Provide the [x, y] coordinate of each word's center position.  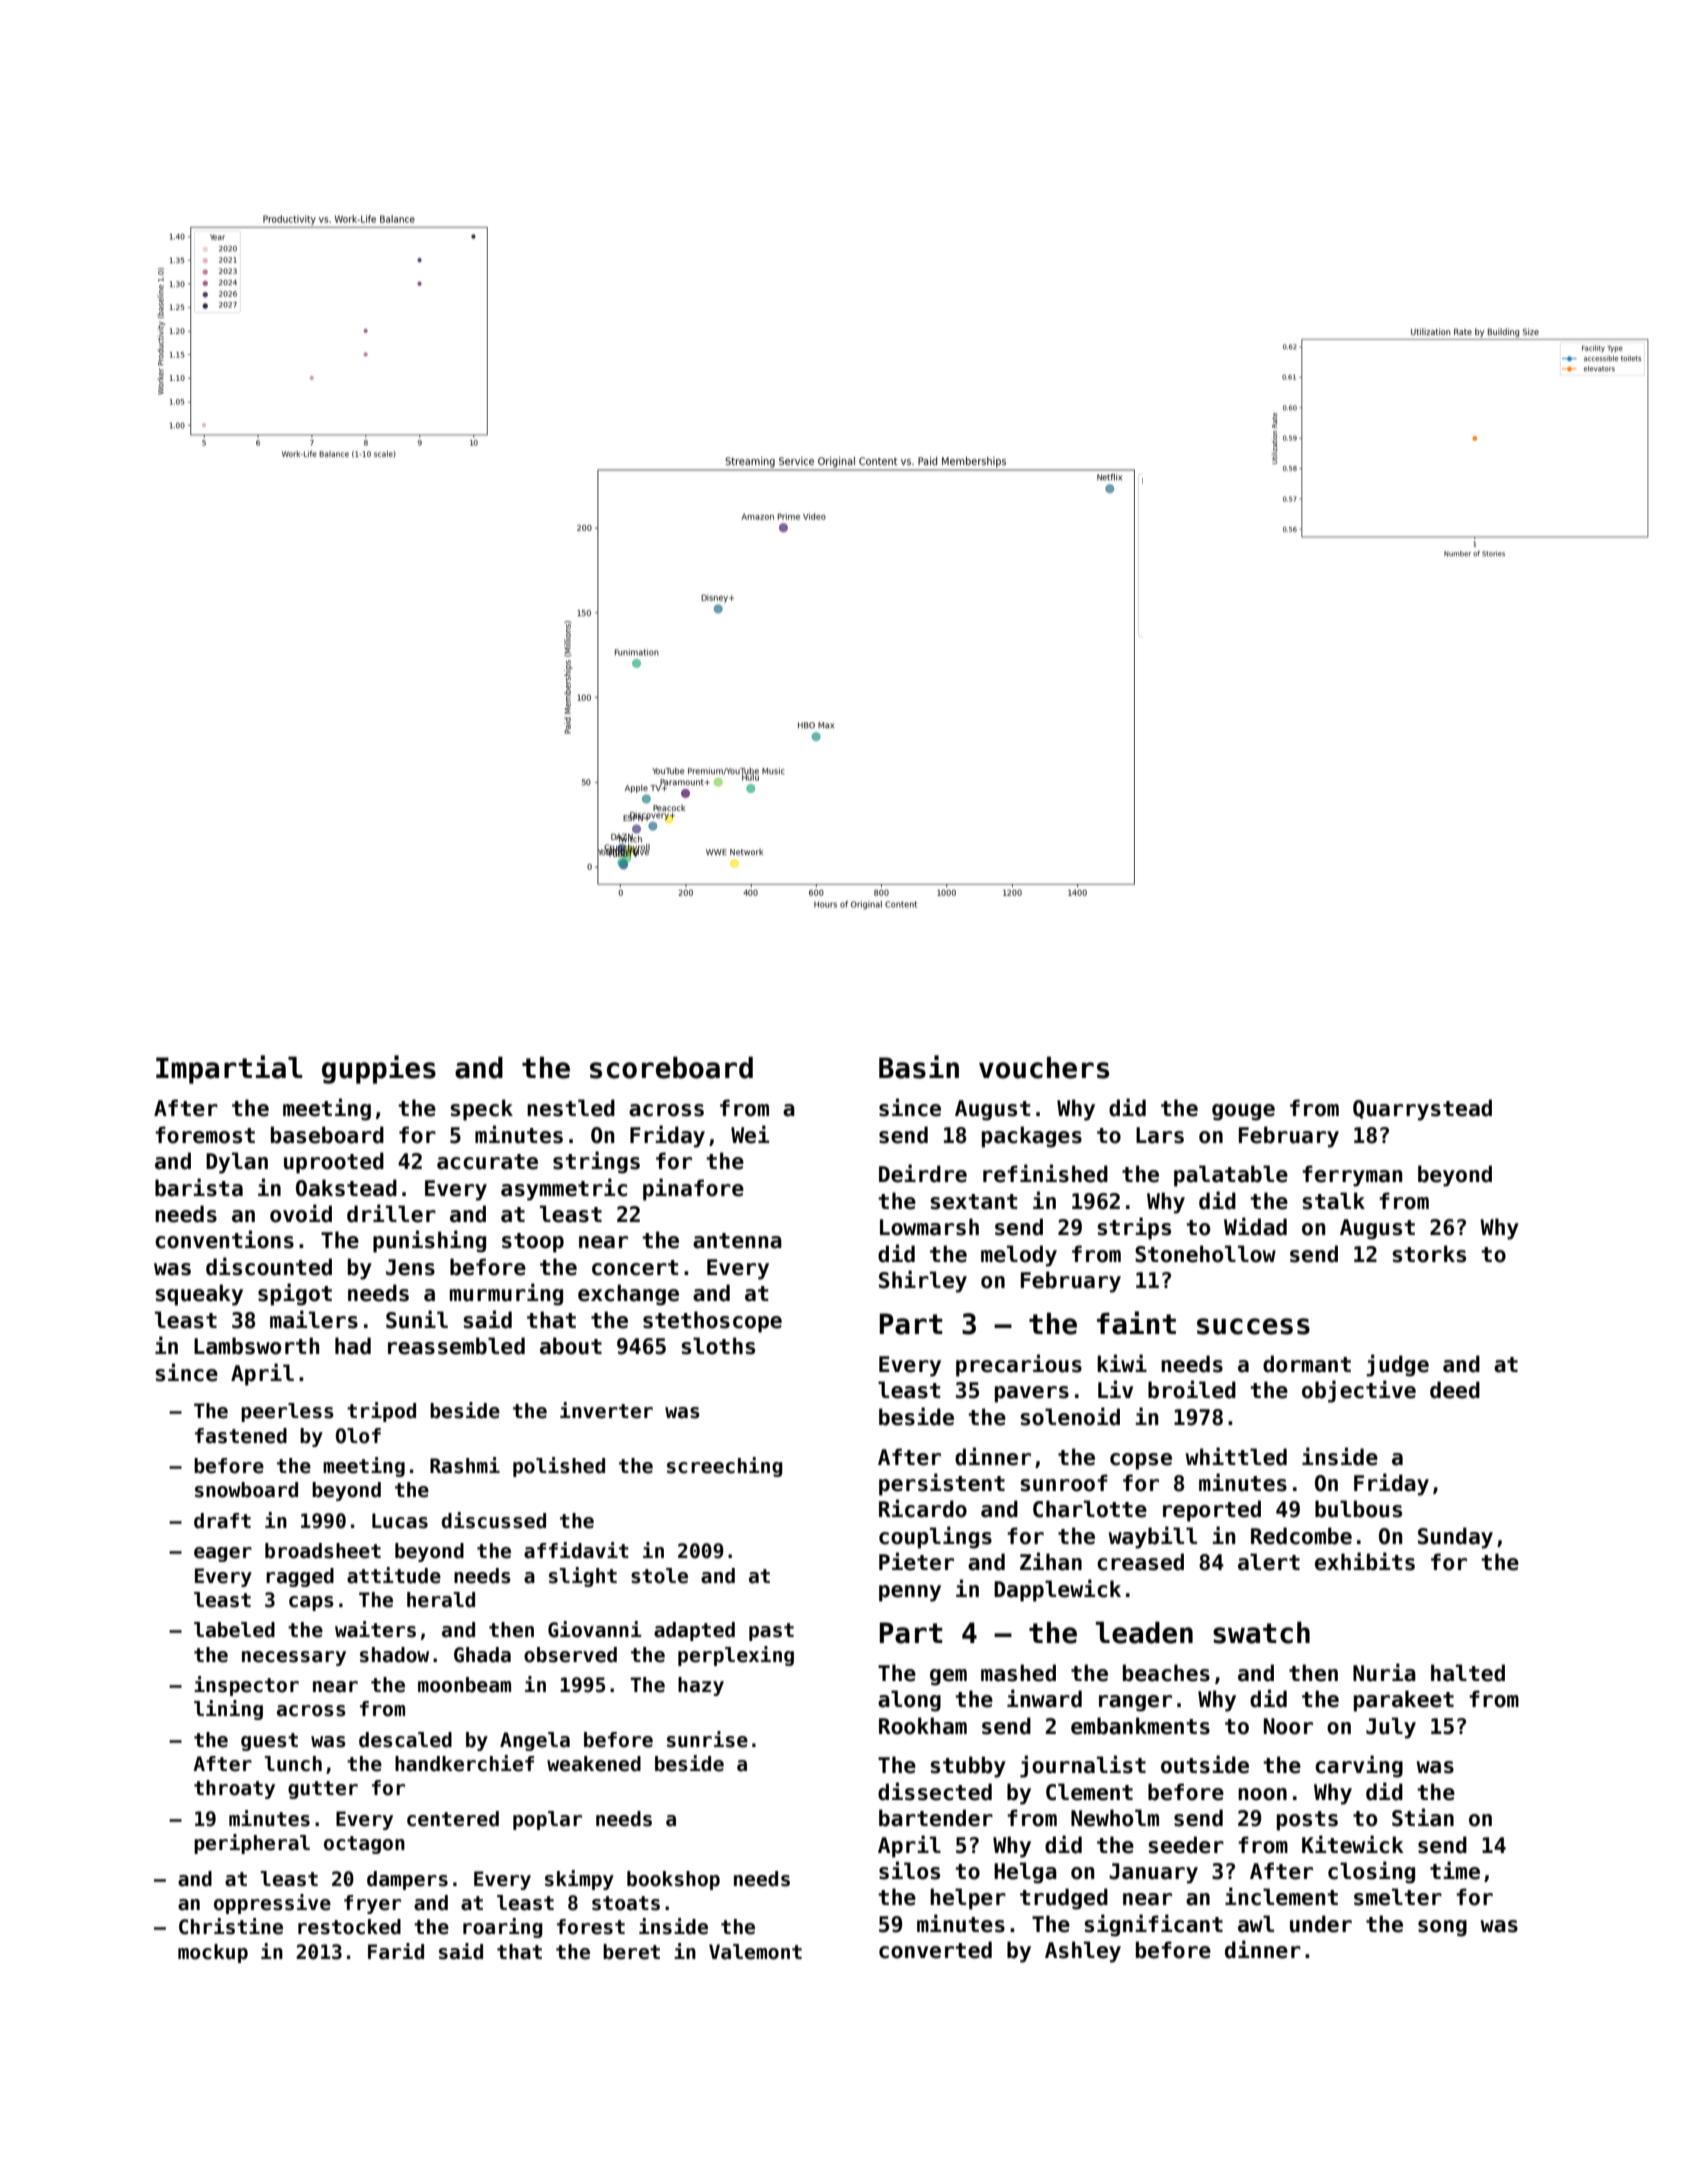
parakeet [1404, 1701]
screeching [725, 1467]
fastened [241, 1436]
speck [481, 1110]
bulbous [1358, 1509]
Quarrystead [1422, 1110]
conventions [224, 1239]
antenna [737, 1241]
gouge [1243, 1112]
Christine [231, 1926]
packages [1032, 1137]
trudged [1064, 1899]
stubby [968, 1767]
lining [228, 1710]
